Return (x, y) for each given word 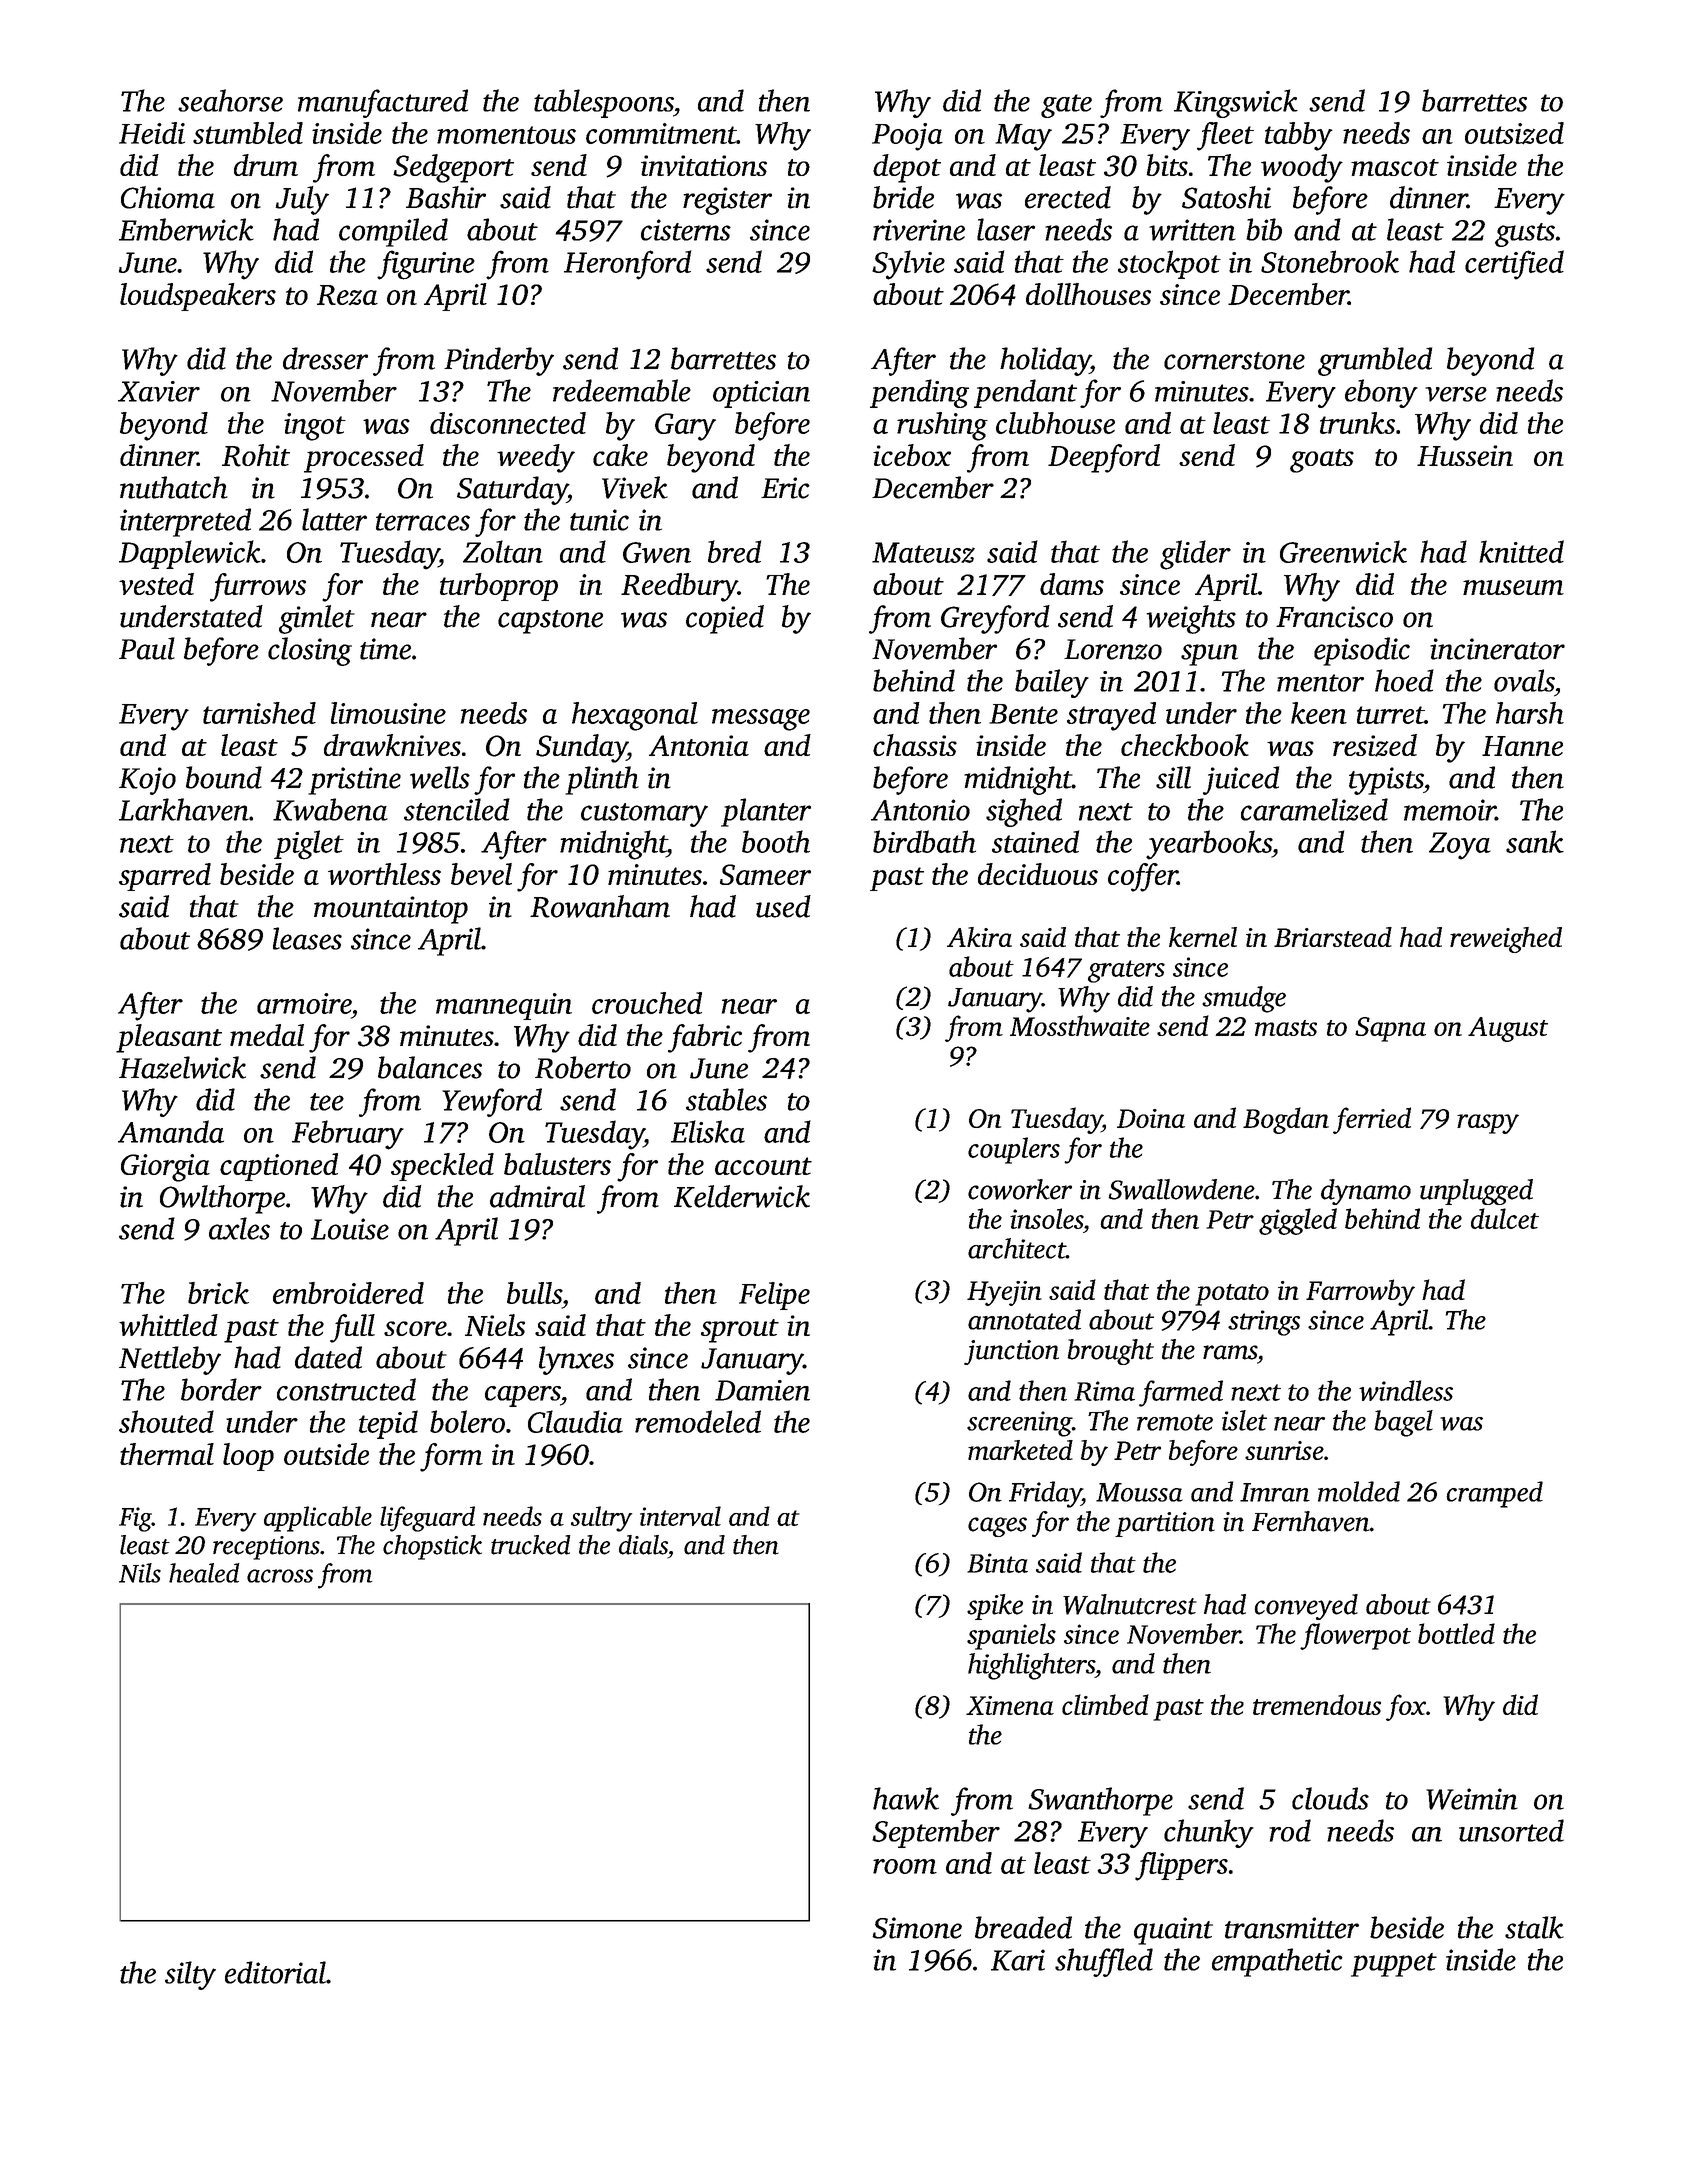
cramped (1494, 1494)
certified (1514, 265)
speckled (442, 1167)
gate (1066, 106)
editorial (275, 1972)
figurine (426, 265)
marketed (1020, 1450)
